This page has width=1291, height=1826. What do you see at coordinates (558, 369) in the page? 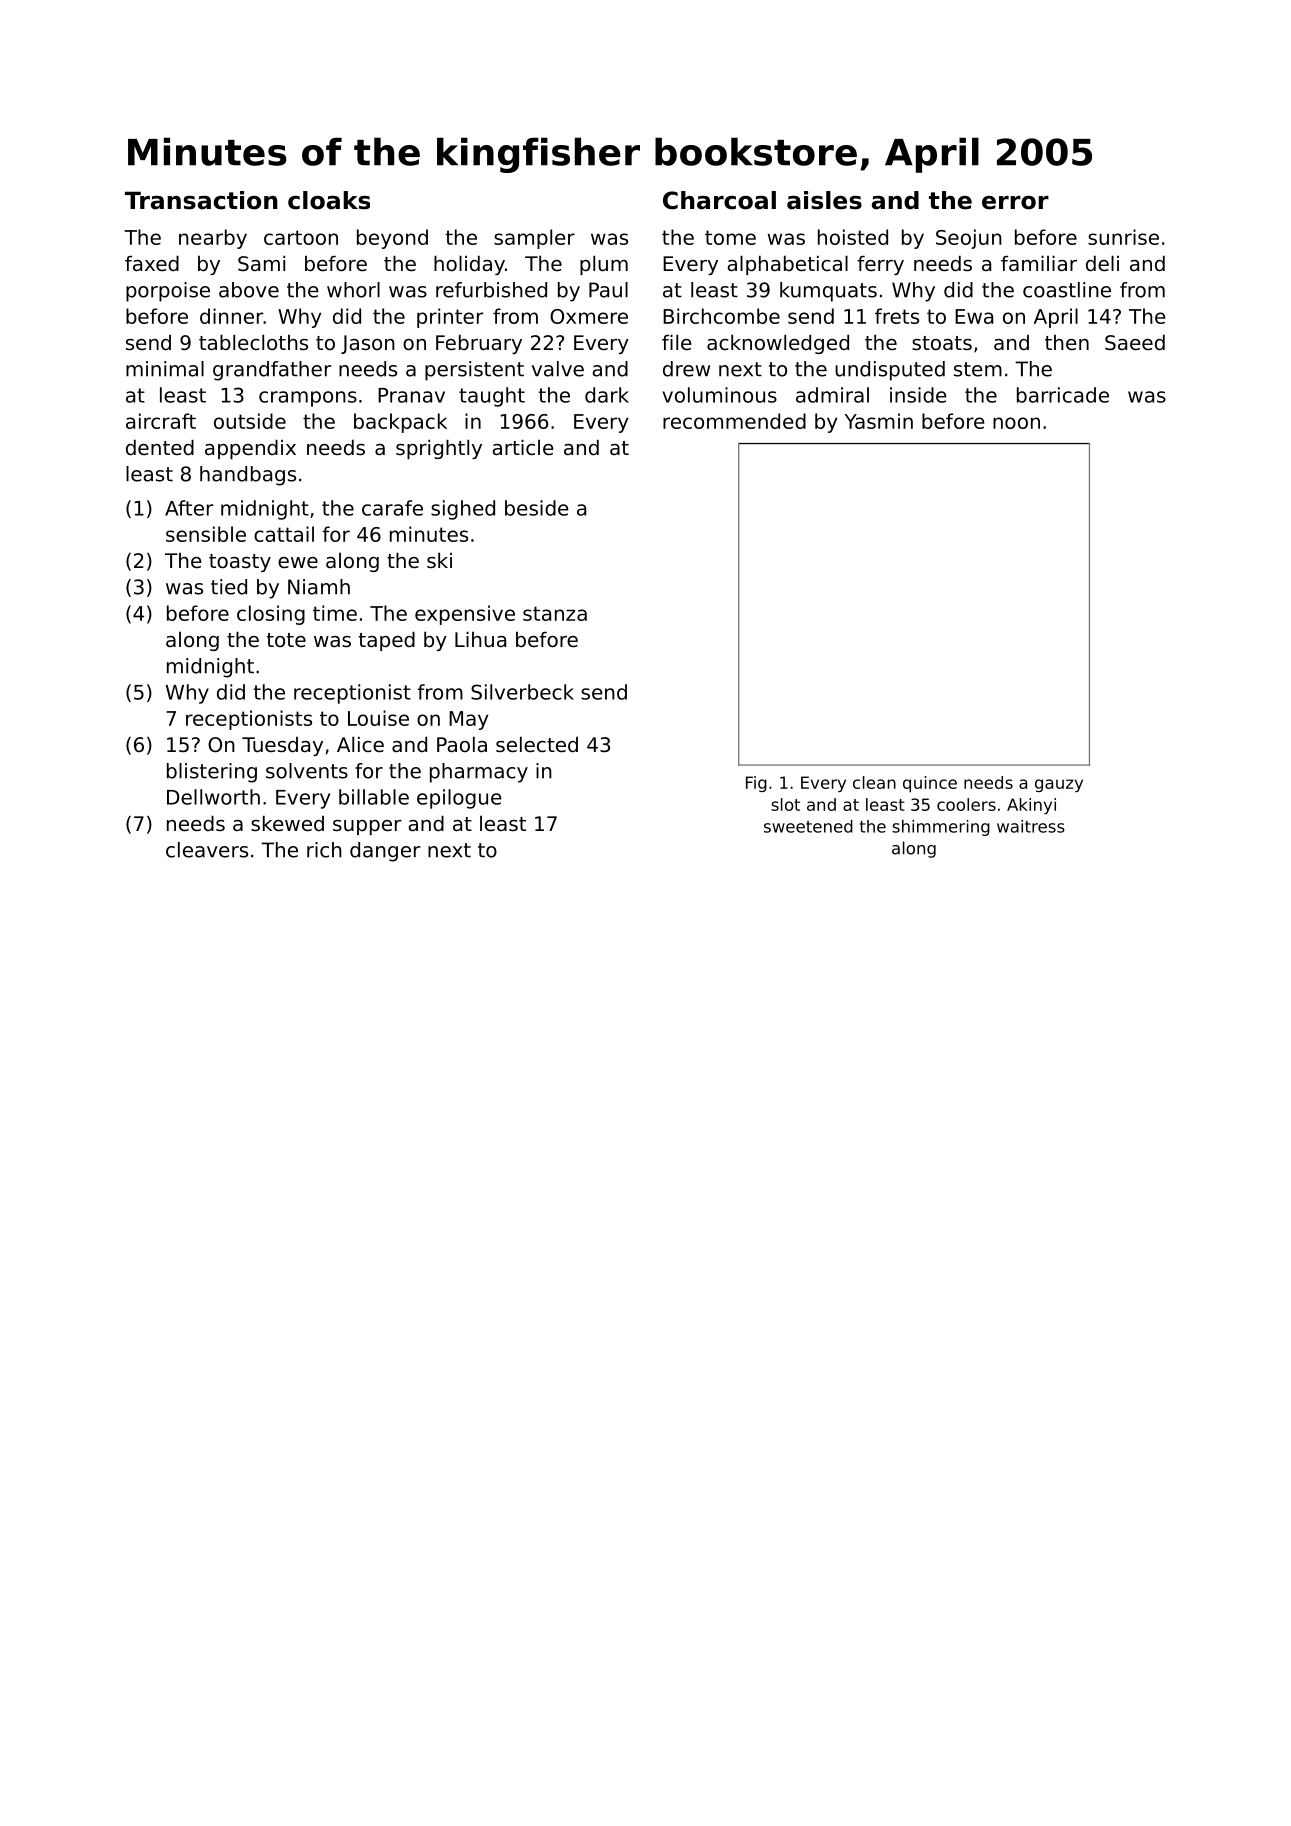
I see `valve` at bounding box center [558, 369].
